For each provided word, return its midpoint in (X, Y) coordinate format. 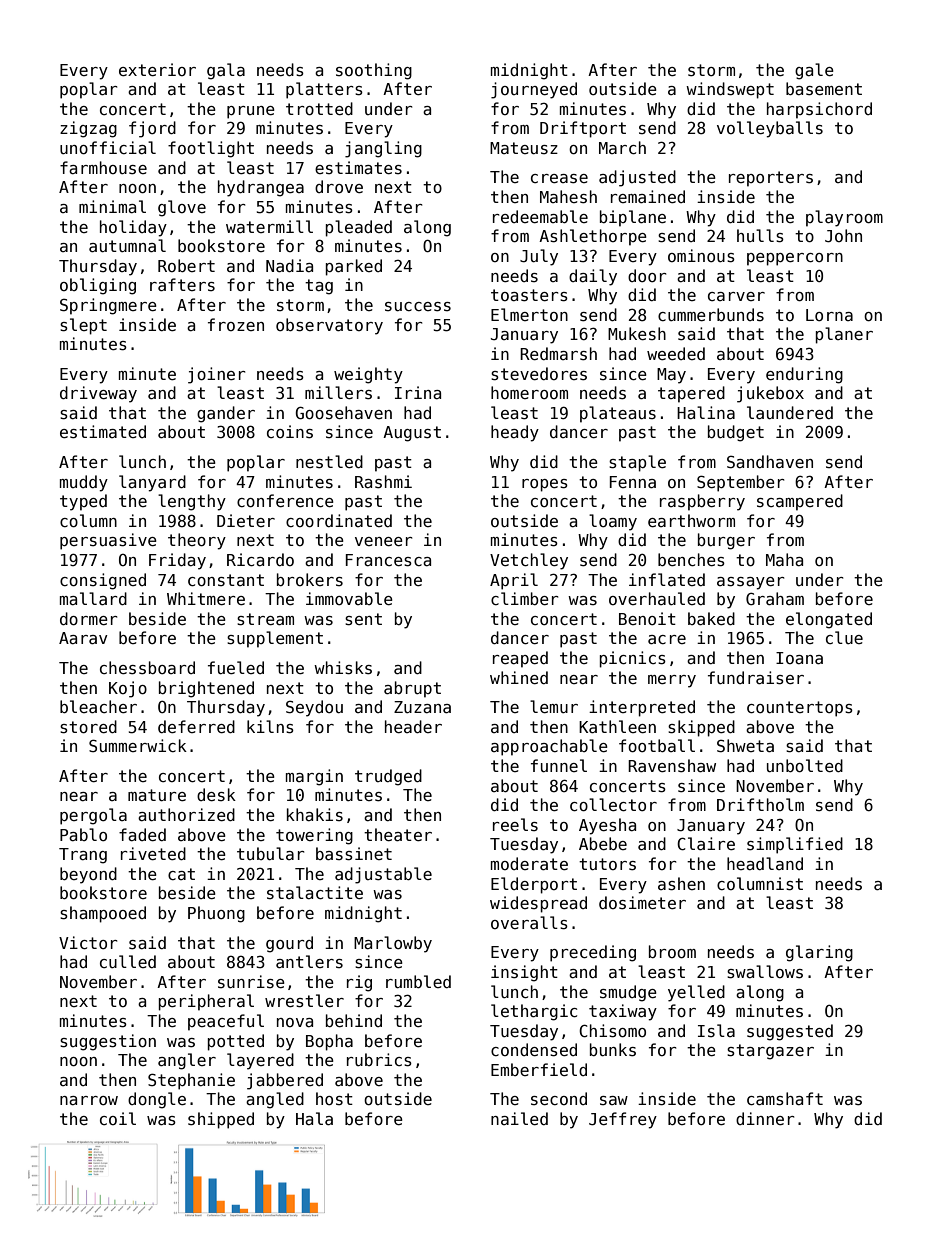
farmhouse (103, 168)
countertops (800, 709)
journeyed (534, 90)
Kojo (128, 689)
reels (515, 824)
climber (524, 598)
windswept (730, 90)
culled (128, 961)
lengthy (192, 502)
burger (726, 541)
